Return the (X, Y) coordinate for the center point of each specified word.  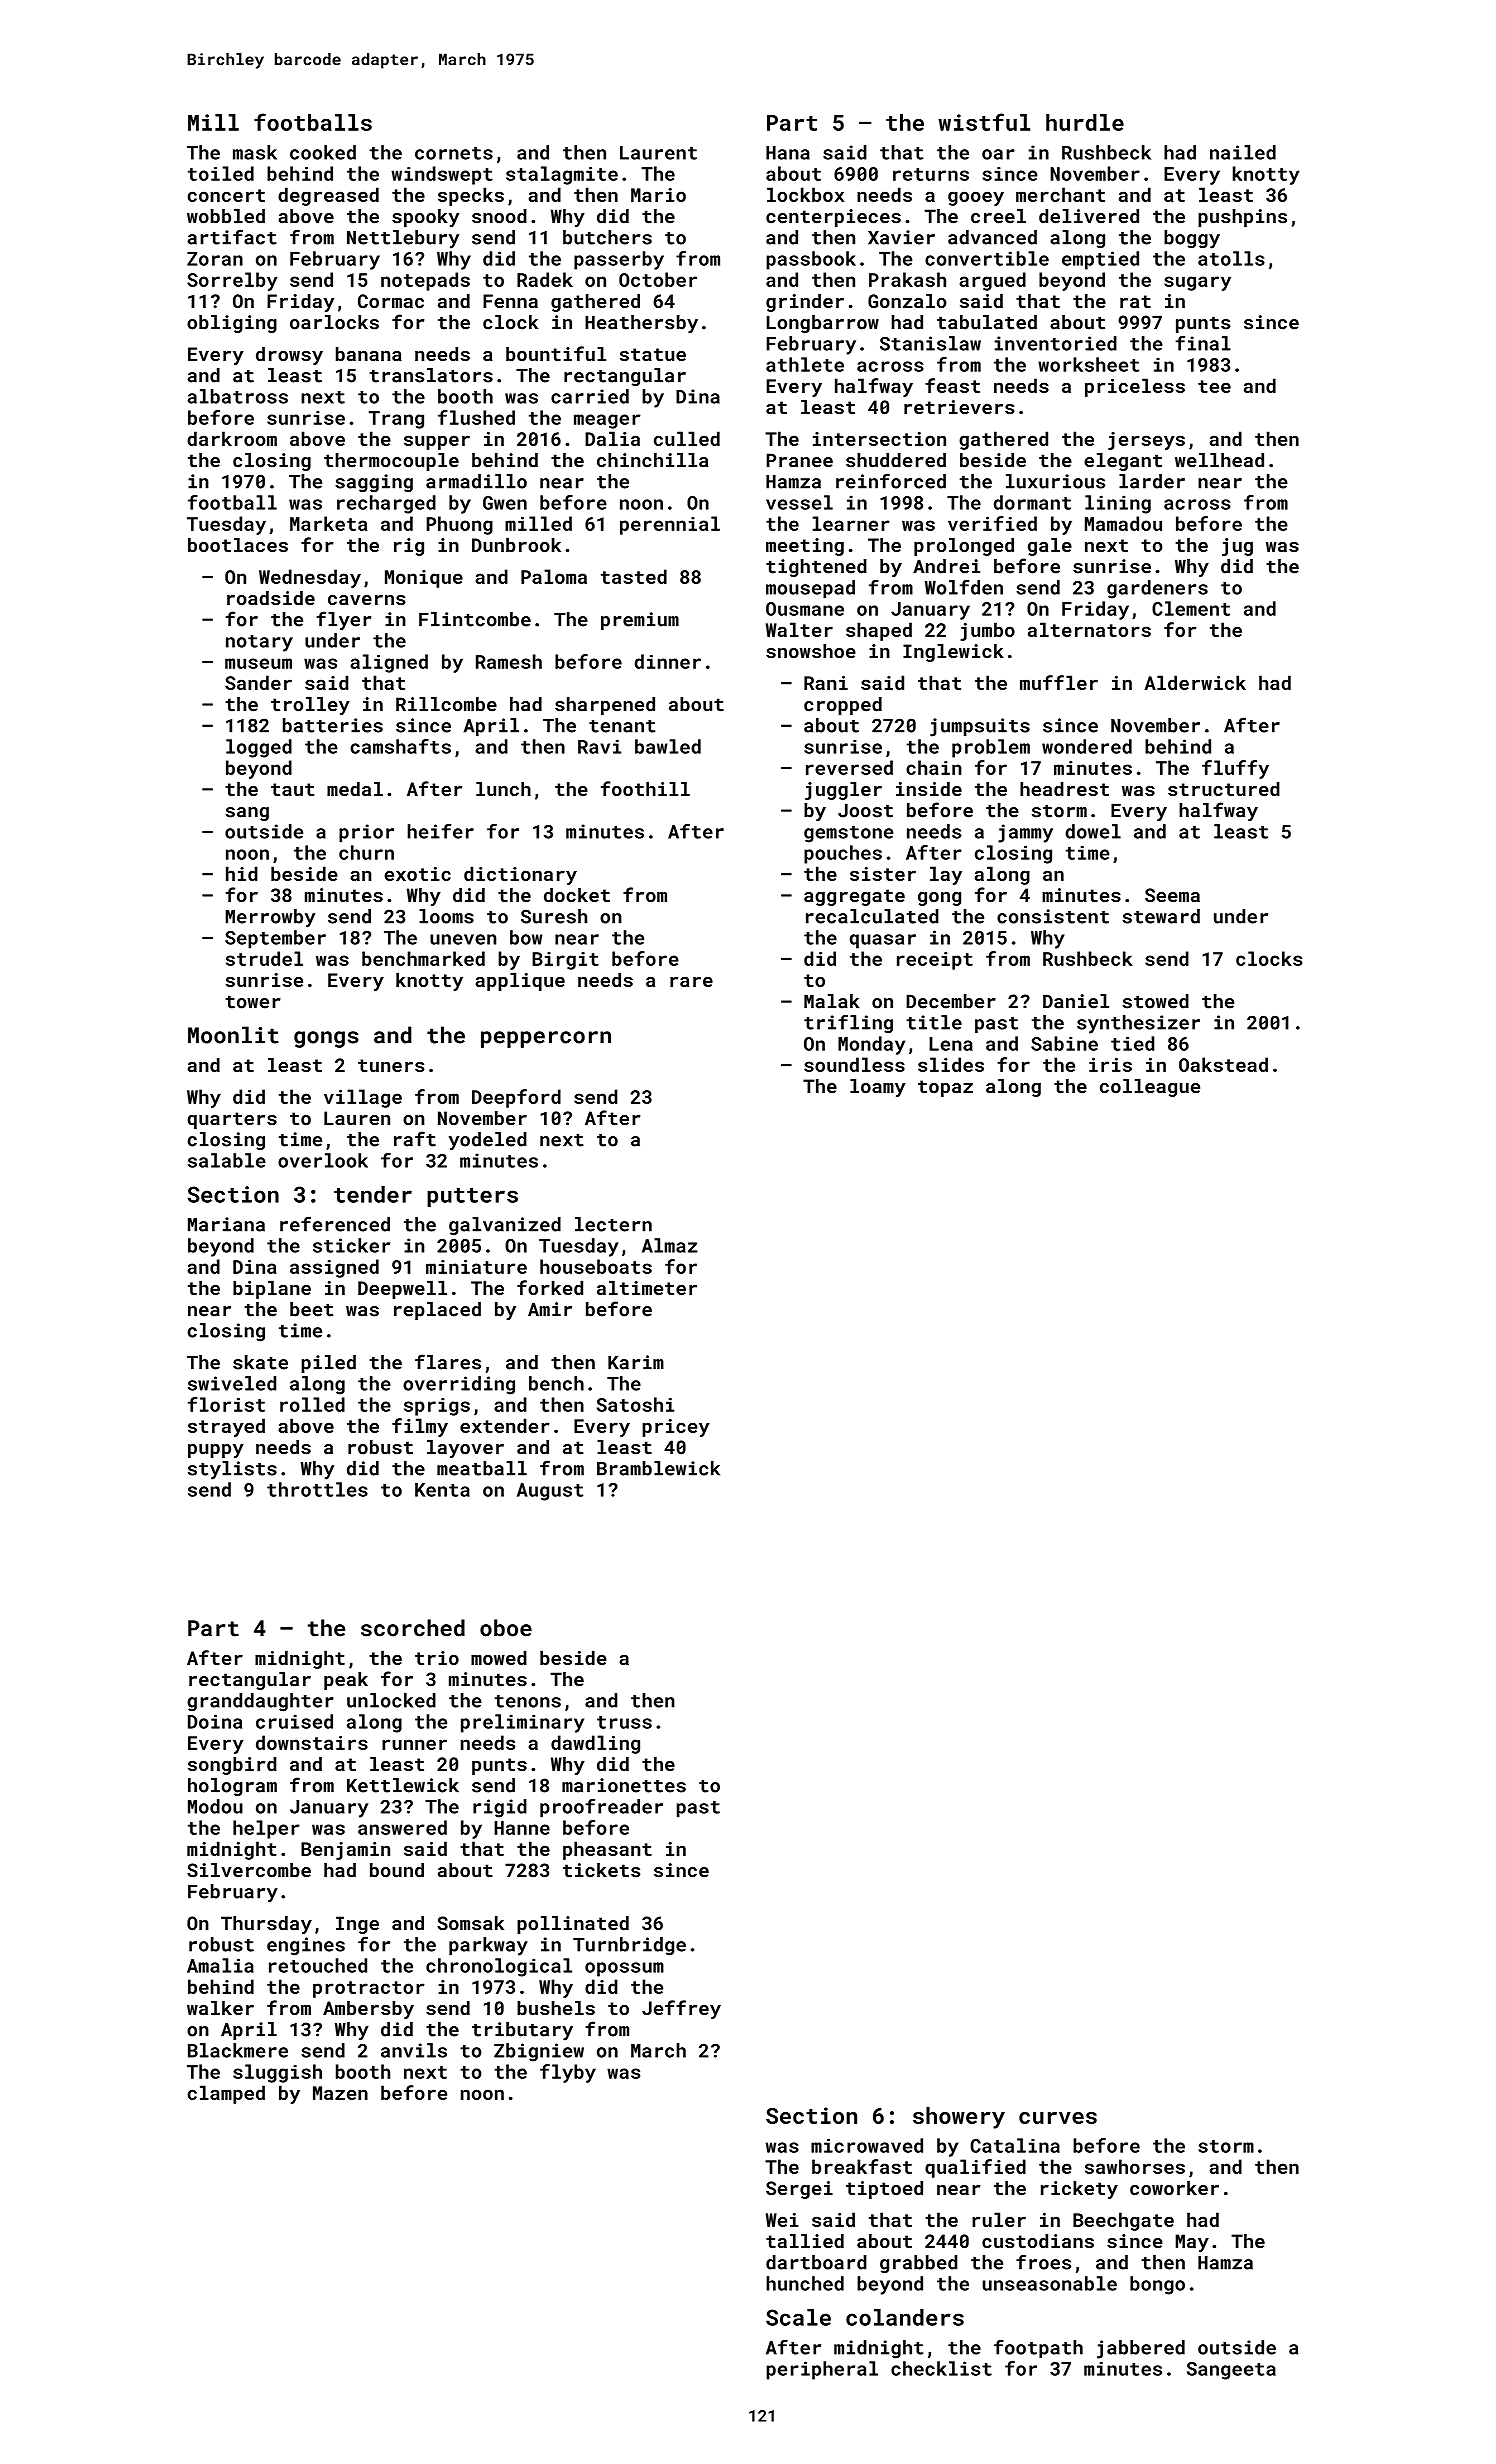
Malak (832, 1001)
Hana (788, 153)
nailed (1243, 152)
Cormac (391, 301)
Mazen (340, 2093)
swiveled (232, 1383)
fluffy (1235, 769)
